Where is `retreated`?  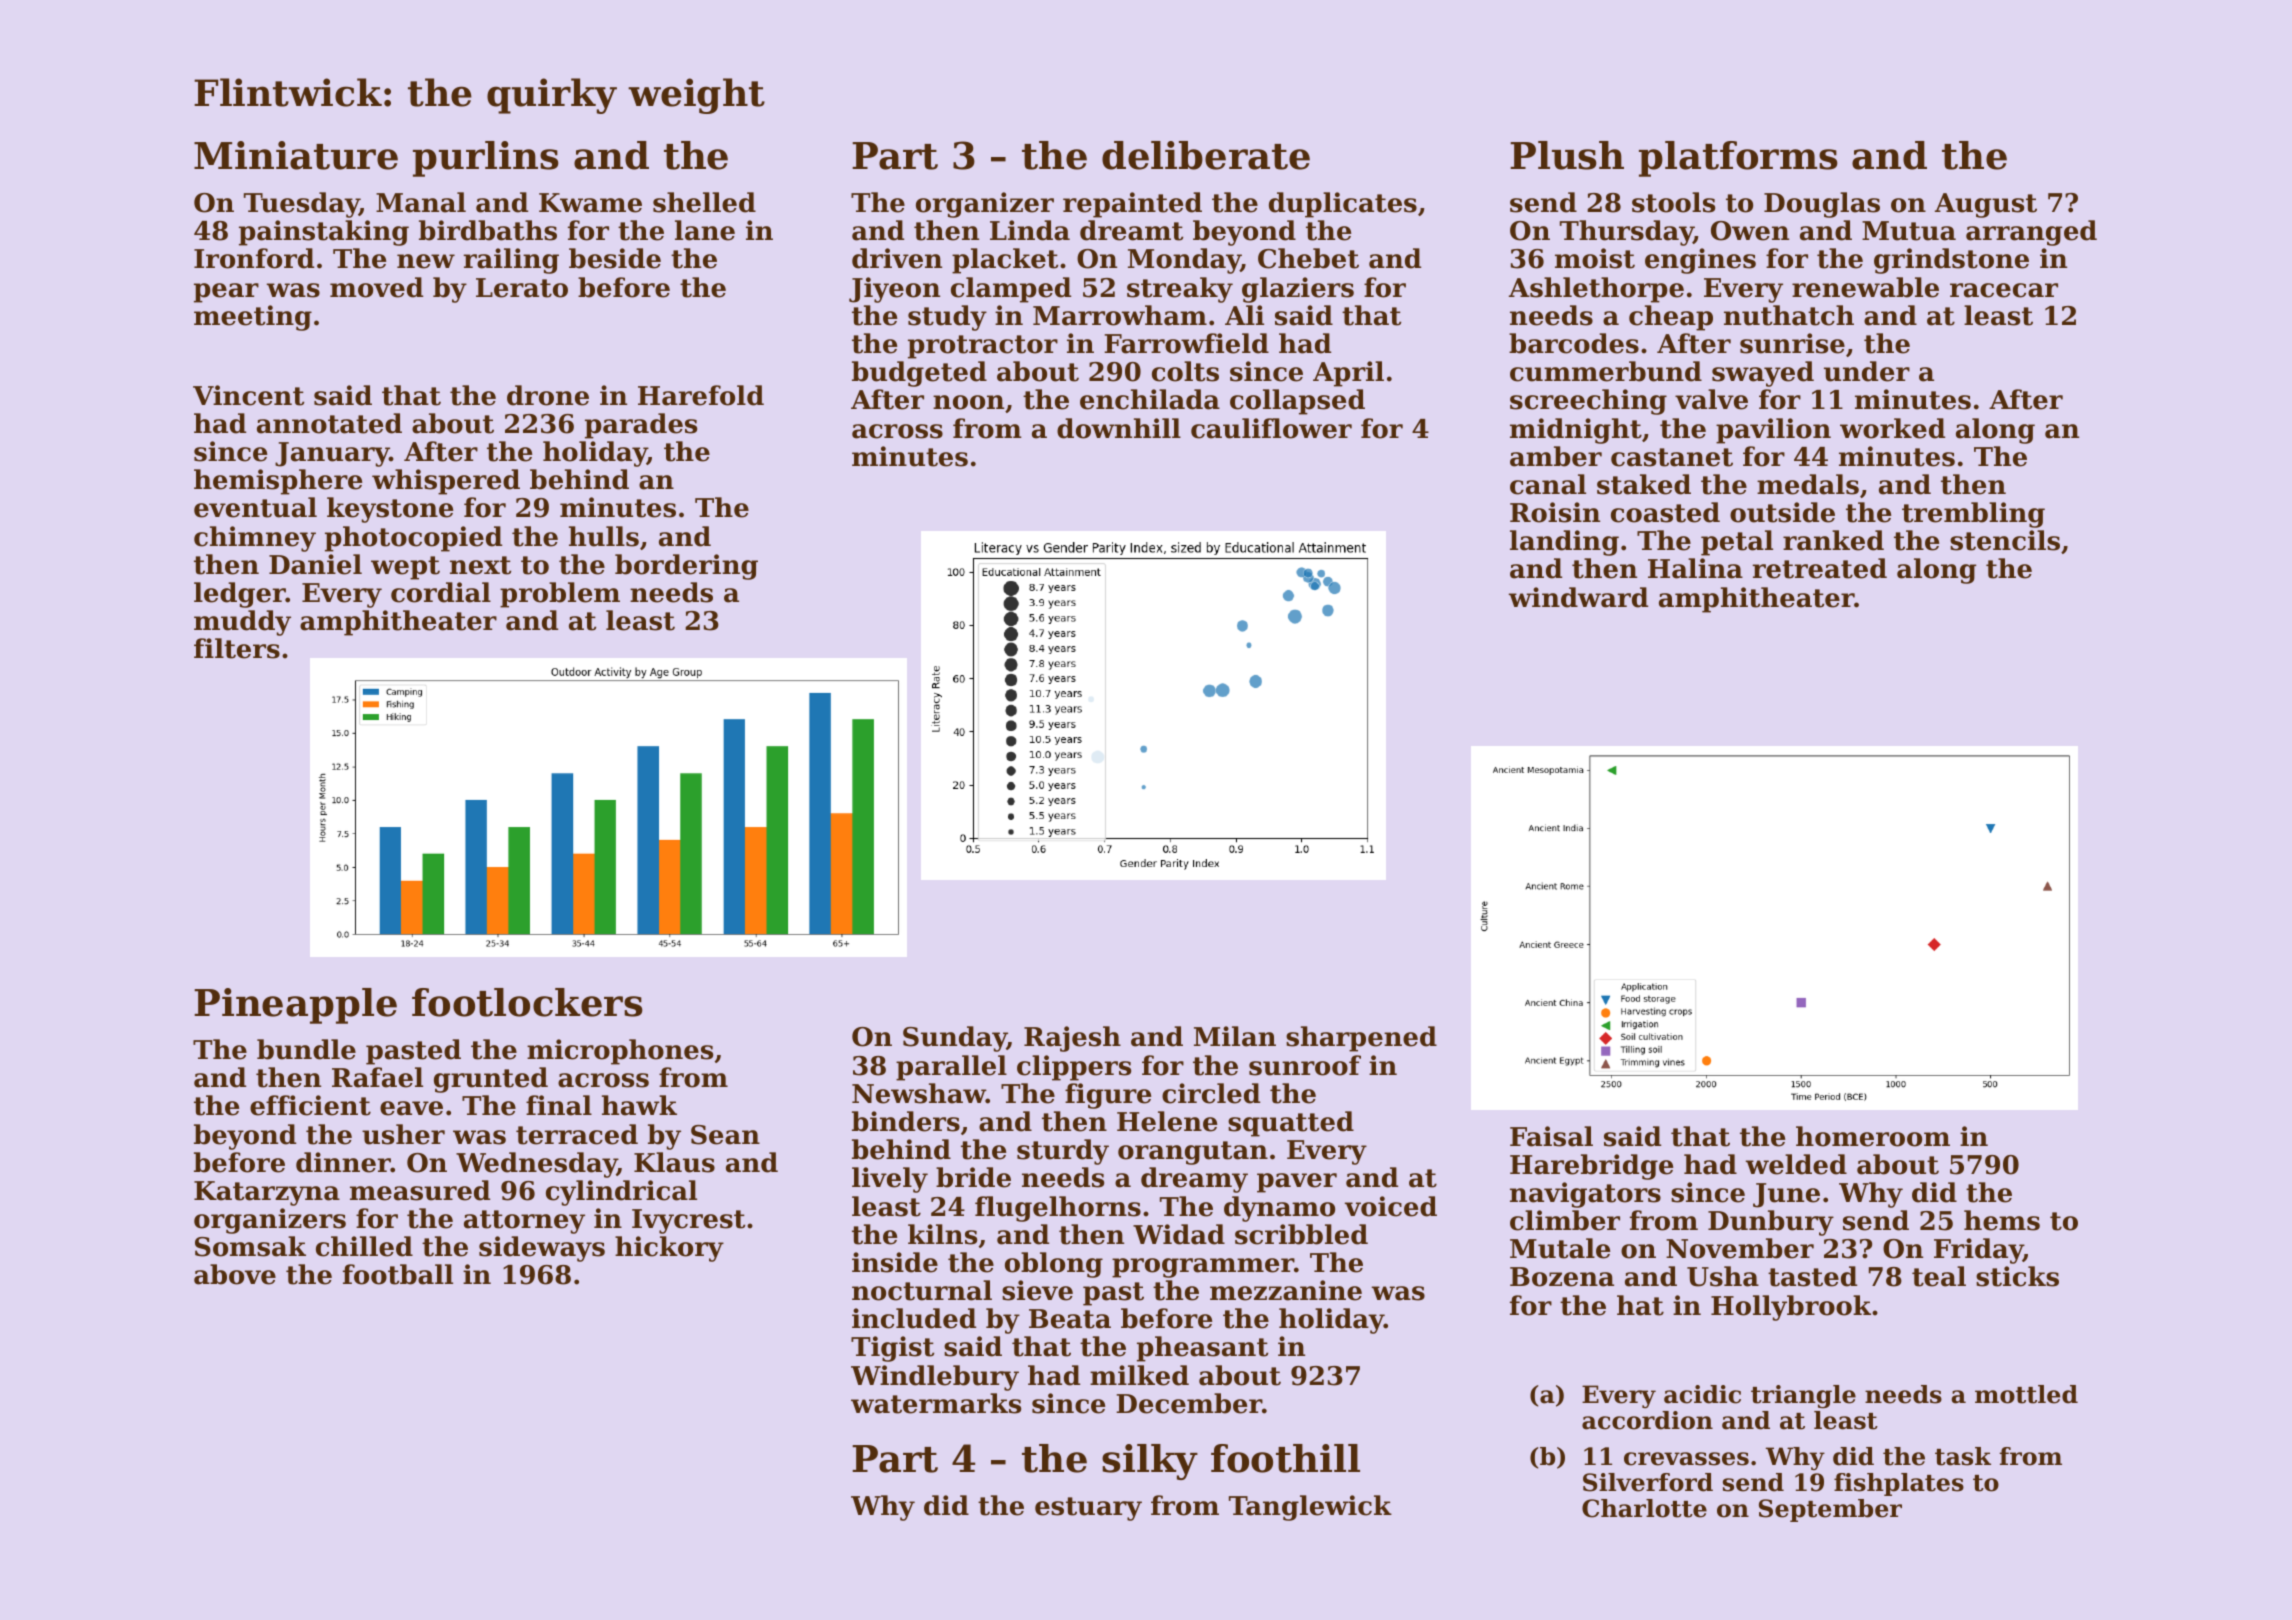 retreated is located at coordinates (1819, 568).
